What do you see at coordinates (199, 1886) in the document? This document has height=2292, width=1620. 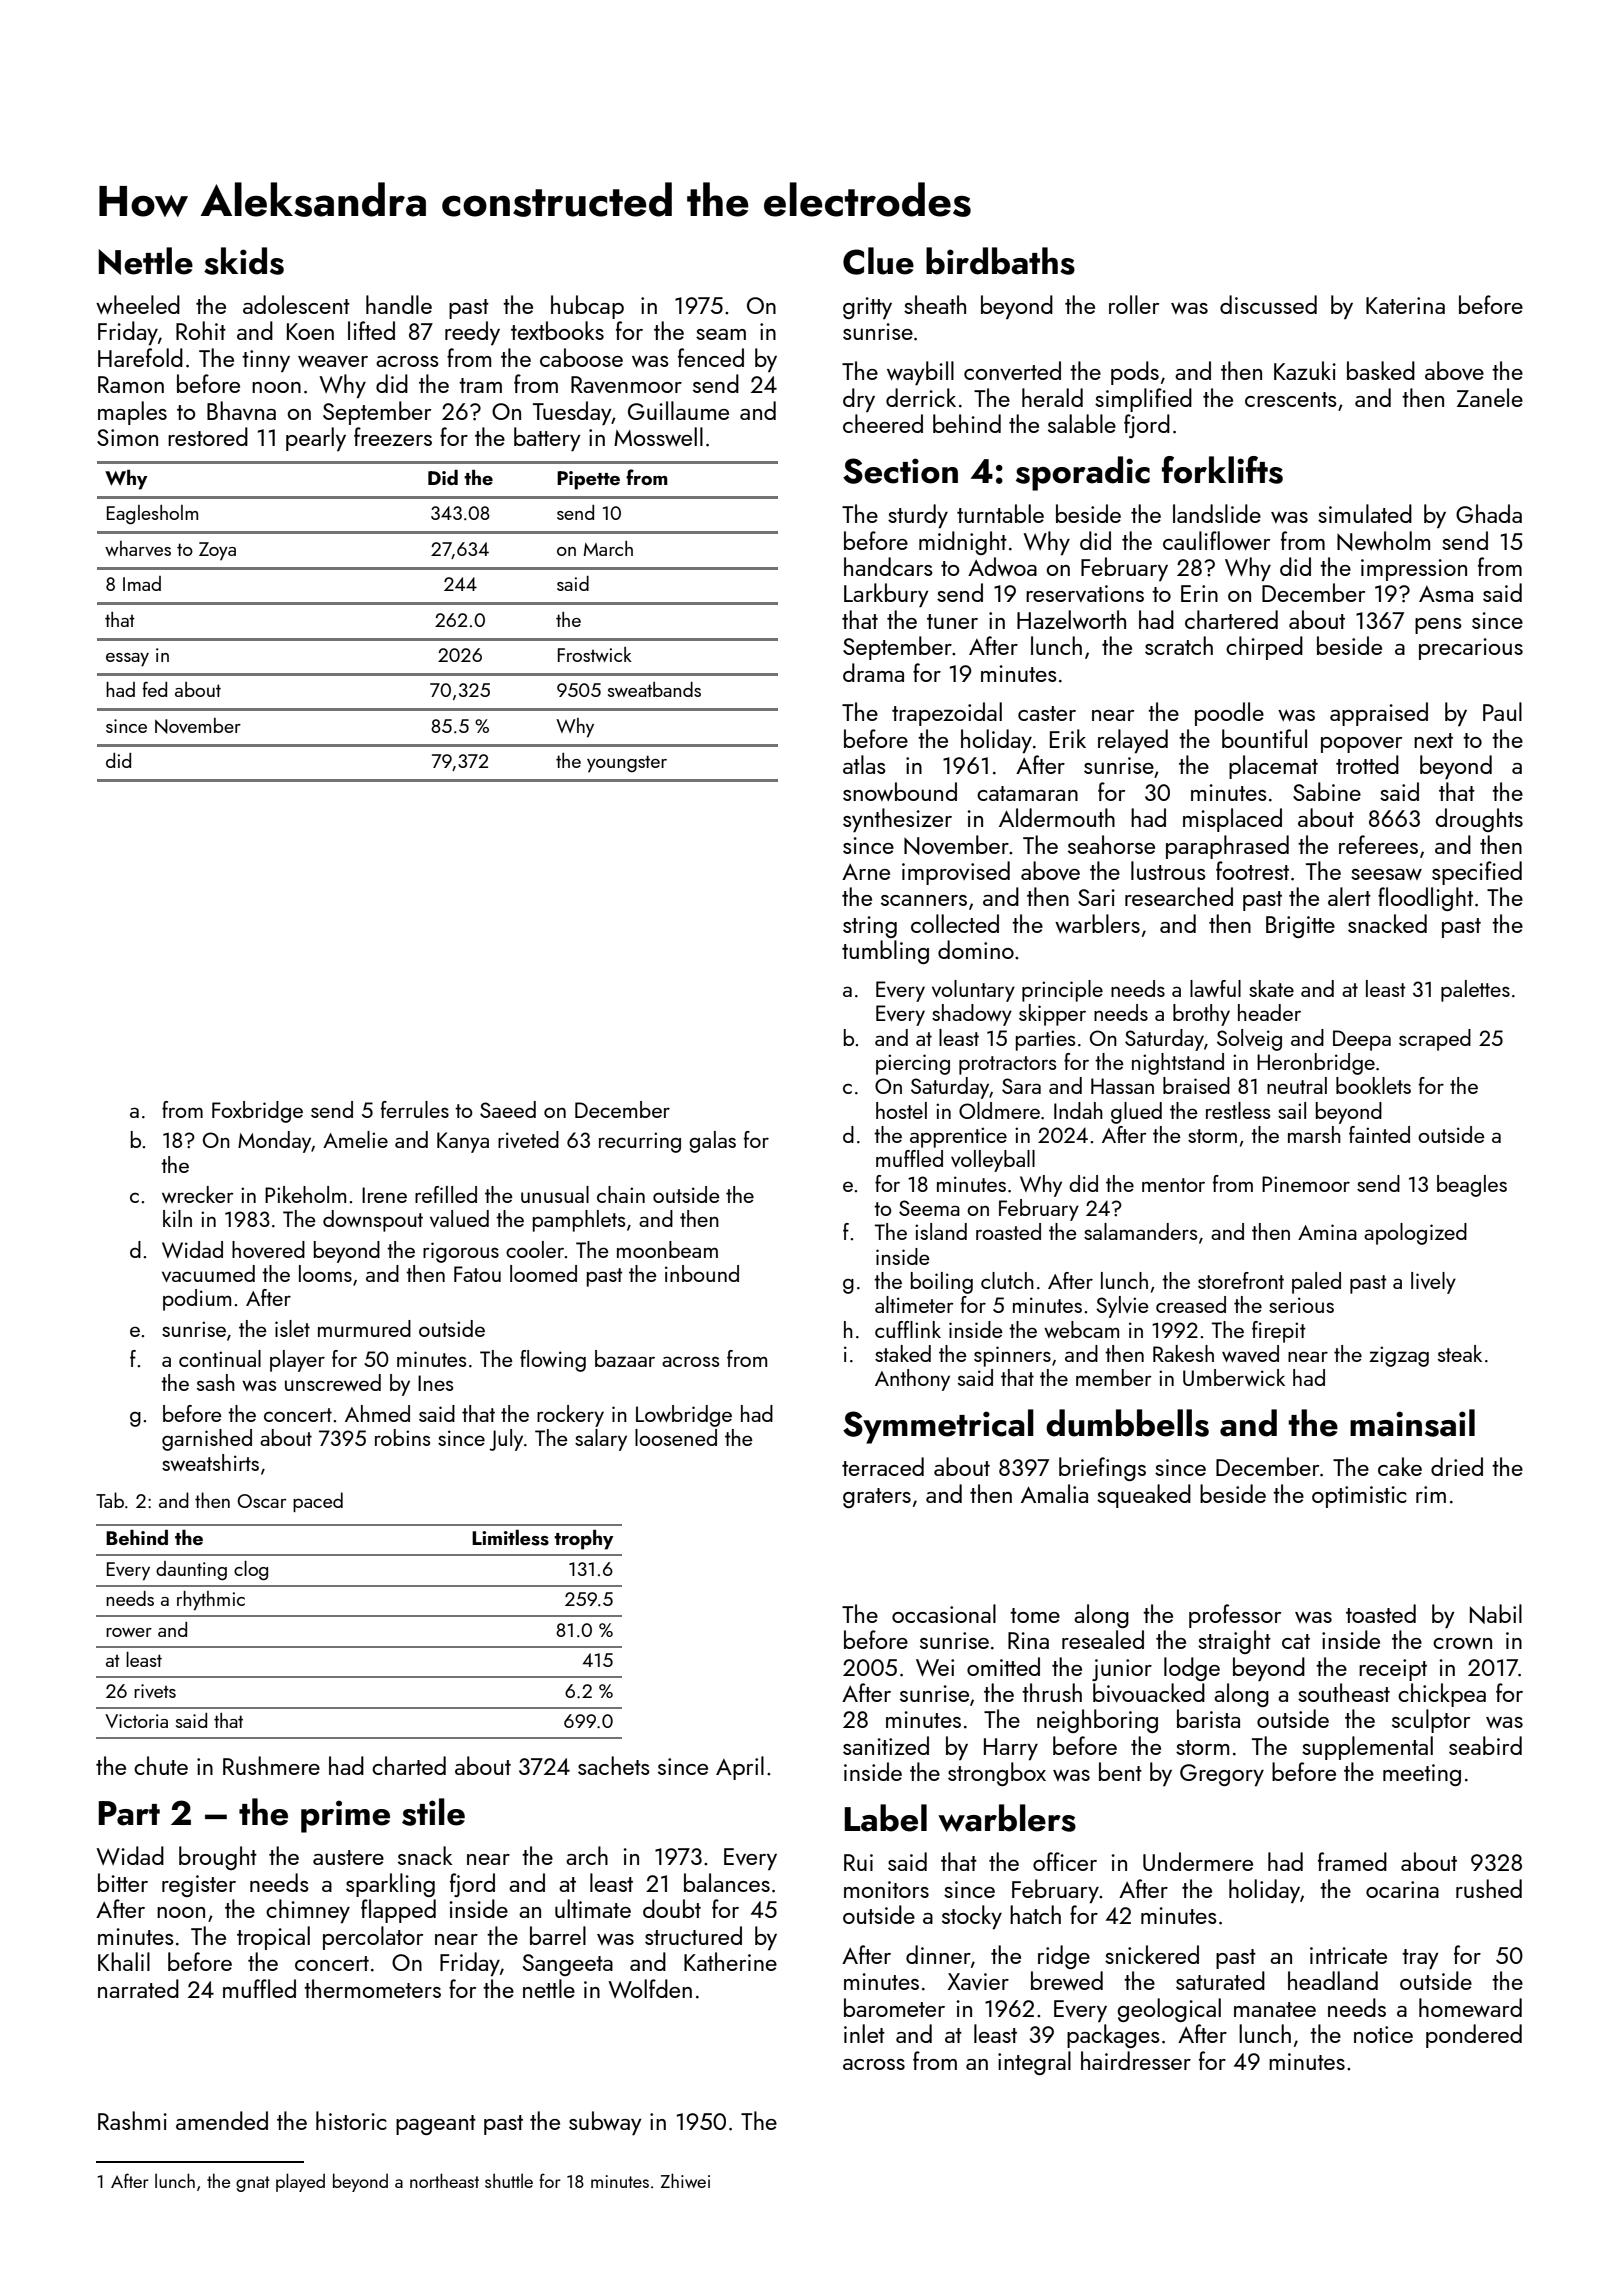 I see `register` at bounding box center [199, 1886].
